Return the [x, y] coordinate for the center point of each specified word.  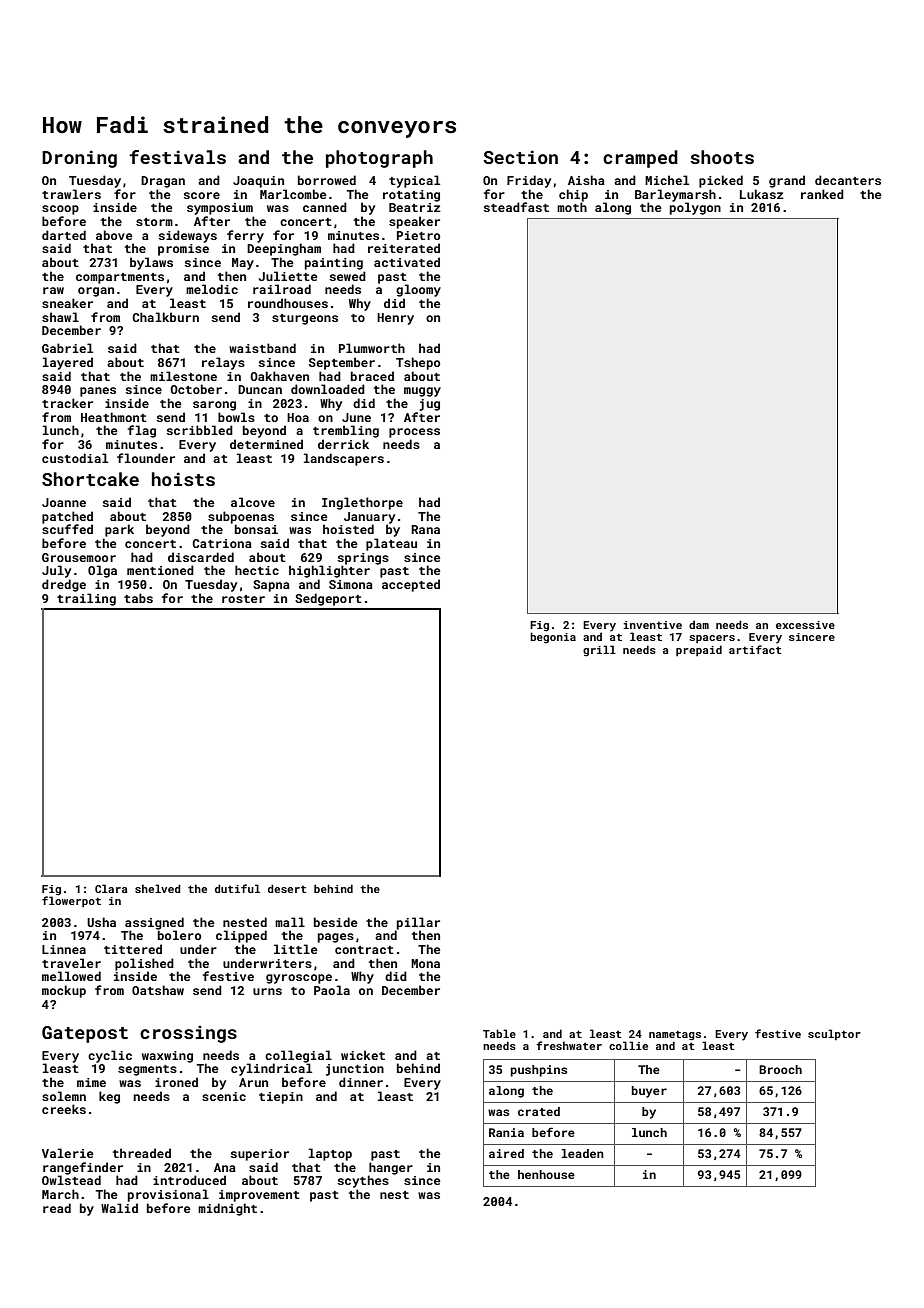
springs [363, 559]
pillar [418, 923]
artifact [755, 649]
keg [109, 1097]
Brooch [780, 1069]
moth [572, 207]
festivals [177, 157]
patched [67, 517]
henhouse [546, 1174]
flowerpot [71, 901]
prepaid [699, 650]
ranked [822, 194]
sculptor [834, 1034]
